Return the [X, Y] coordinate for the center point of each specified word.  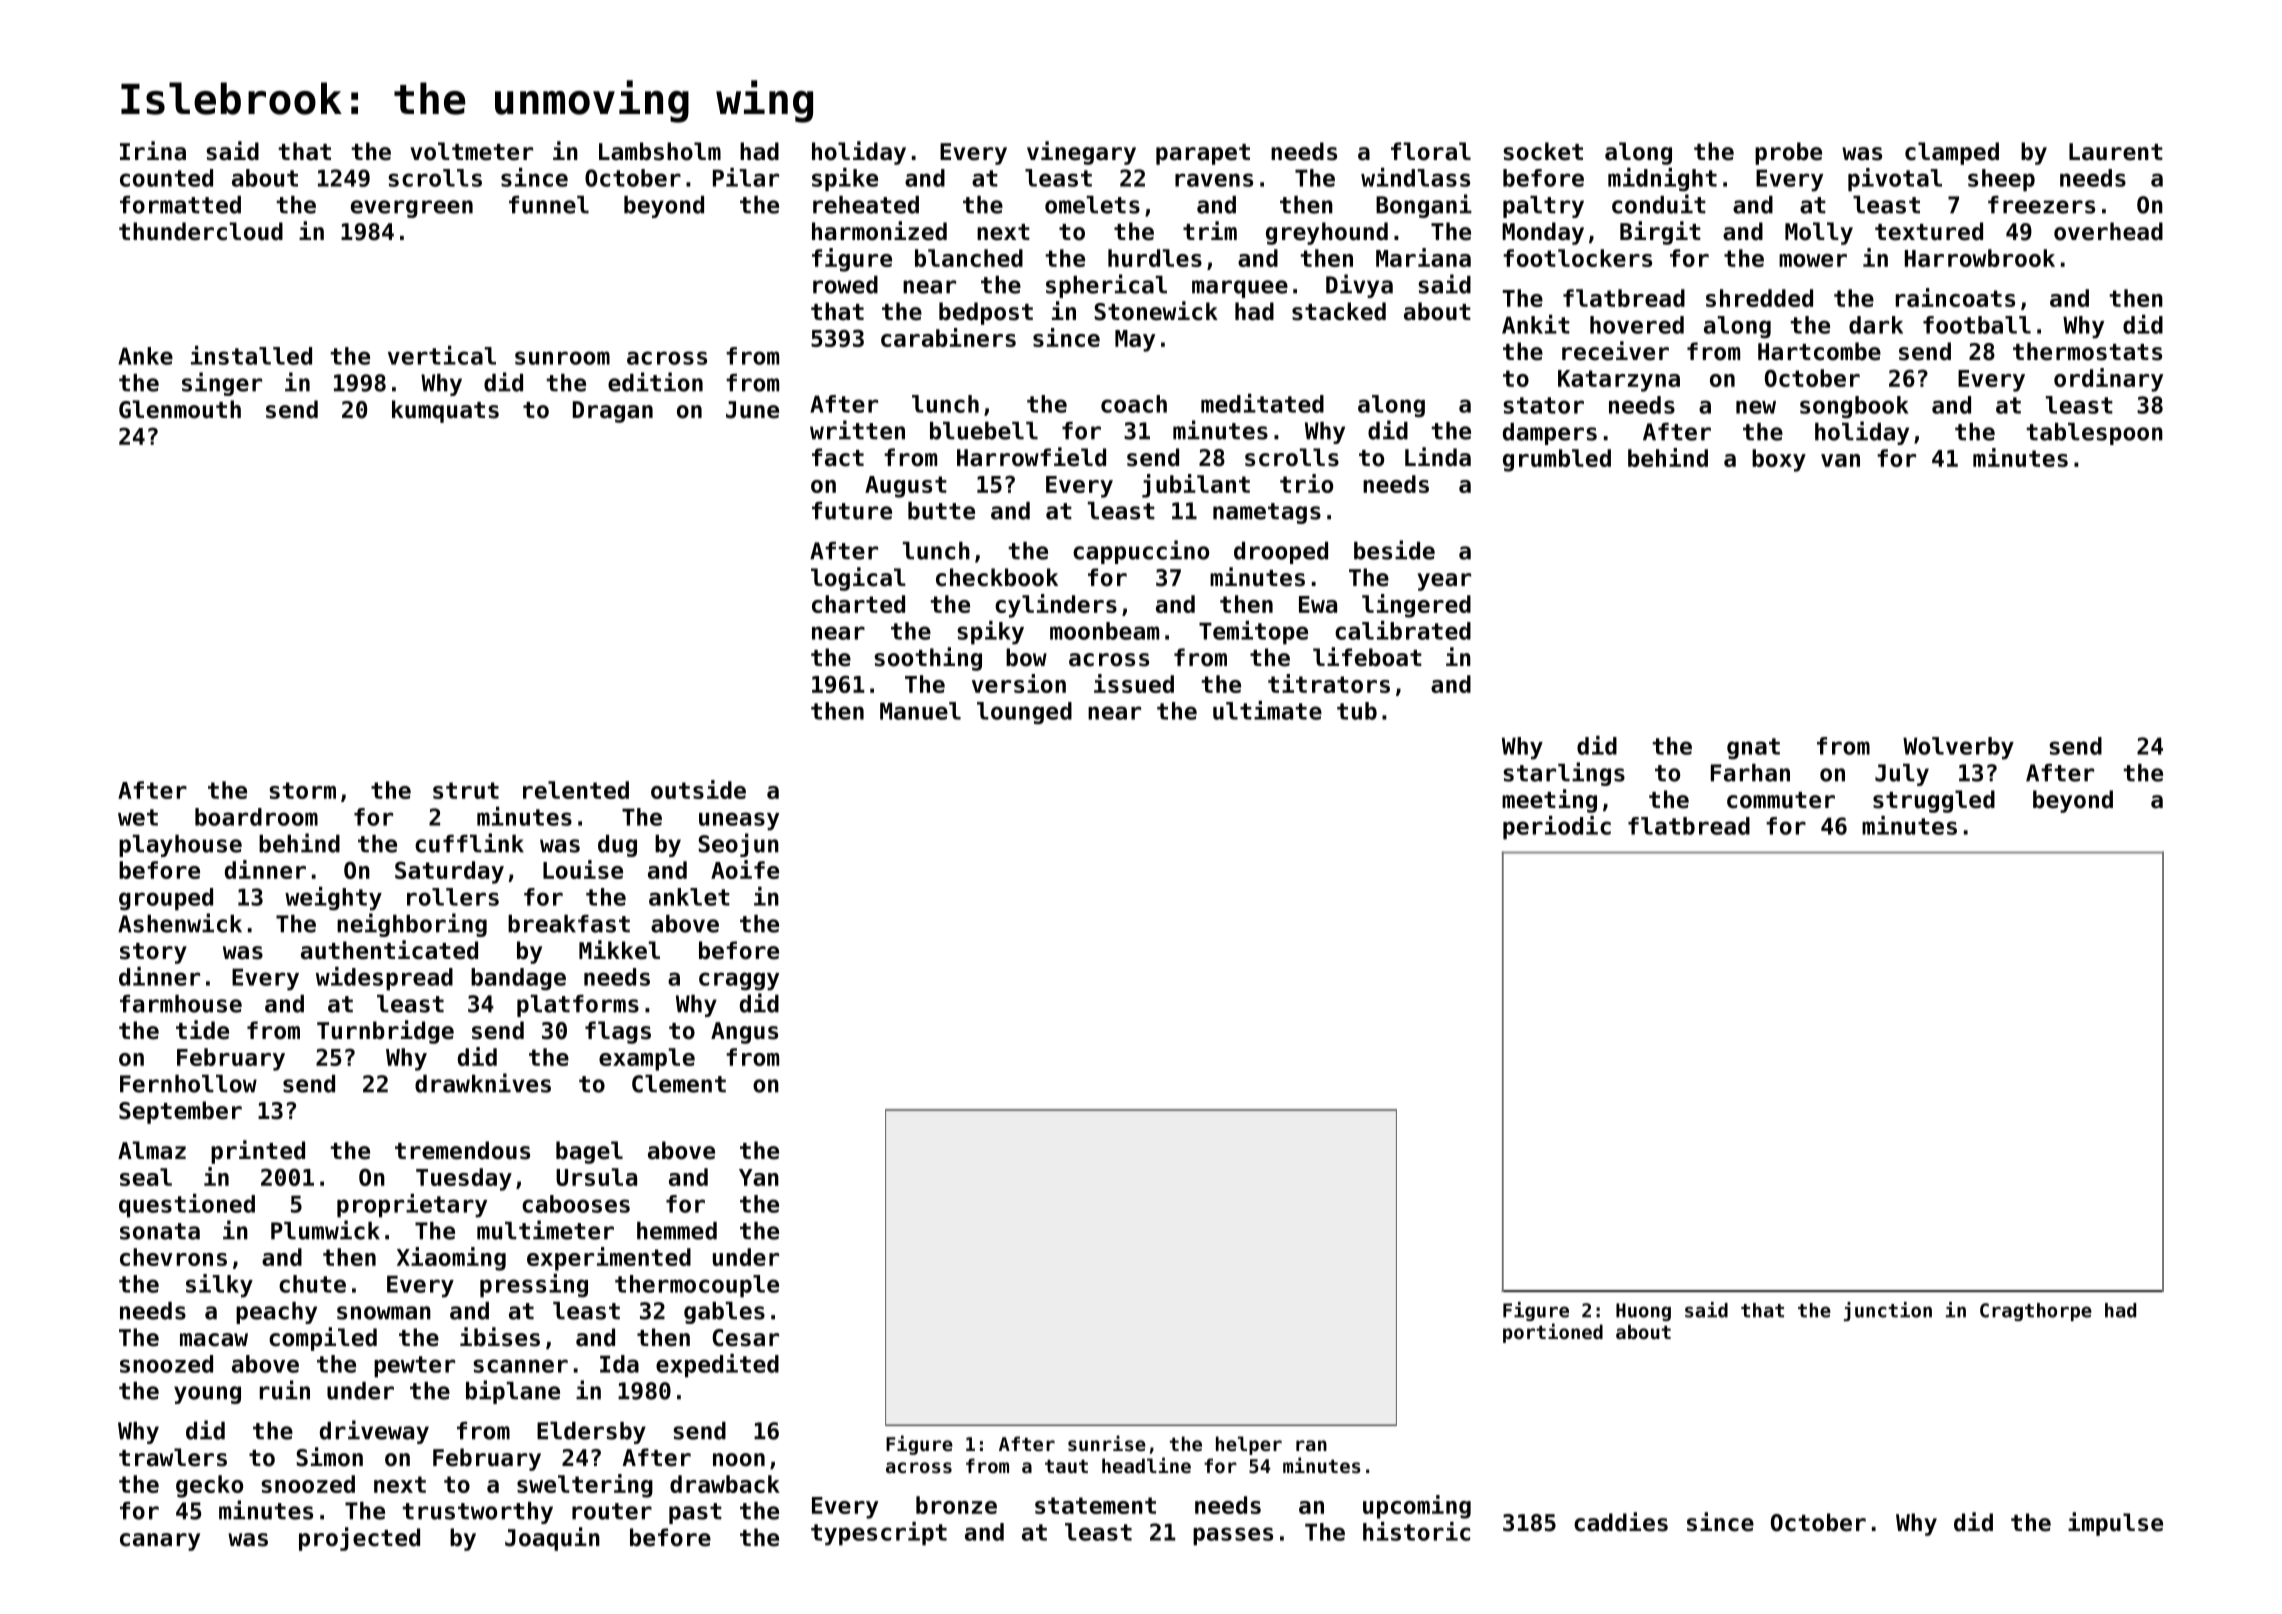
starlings [1564, 774]
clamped [1952, 153]
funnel [549, 205]
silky [219, 1286]
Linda [1438, 457]
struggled [1934, 801]
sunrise [1107, 1443]
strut [466, 790]
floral [1431, 151]
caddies [1621, 1522]
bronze [956, 1505]
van [1840, 460]
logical [858, 579]
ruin [285, 1390]
